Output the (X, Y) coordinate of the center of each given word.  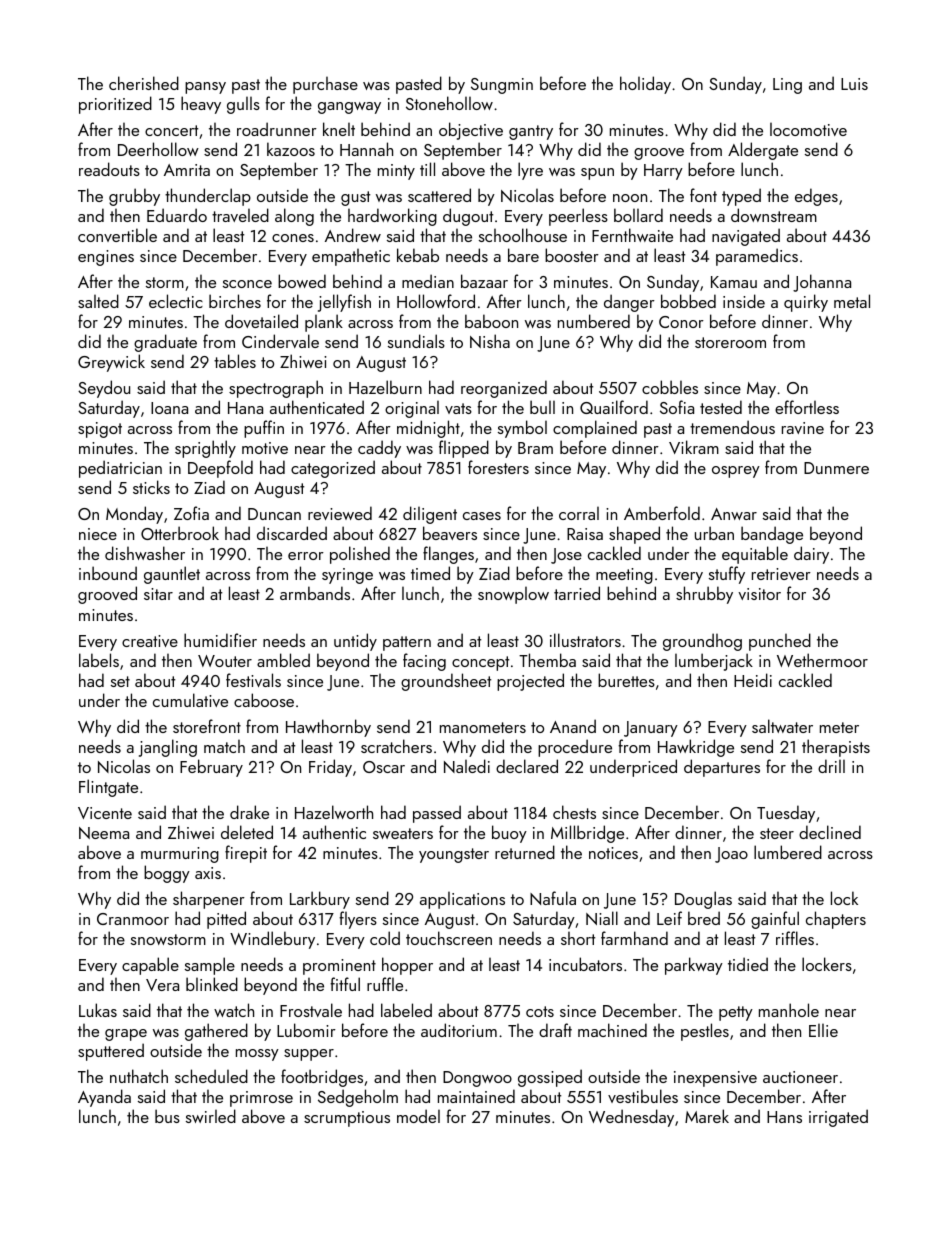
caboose (264, 700)
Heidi (753, 680)
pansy (205, 88)
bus (167, 1116)
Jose (566, 556)
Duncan (274, 514)
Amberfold (662, 513)
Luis (854, 84)
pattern (407, 643)
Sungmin (502, 86)
